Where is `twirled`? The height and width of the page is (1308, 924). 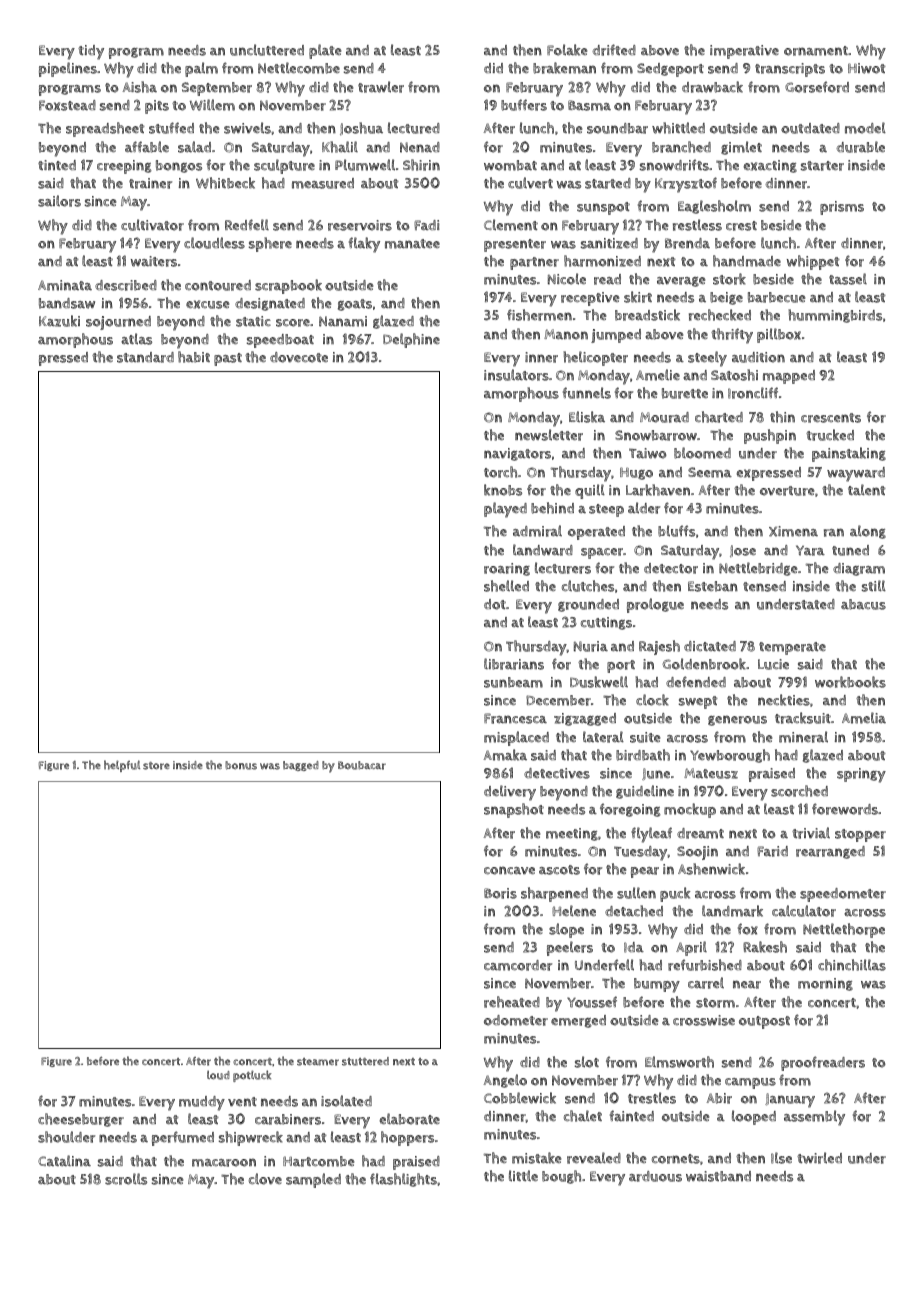 twirled is located at coordinates (819, 1158).
